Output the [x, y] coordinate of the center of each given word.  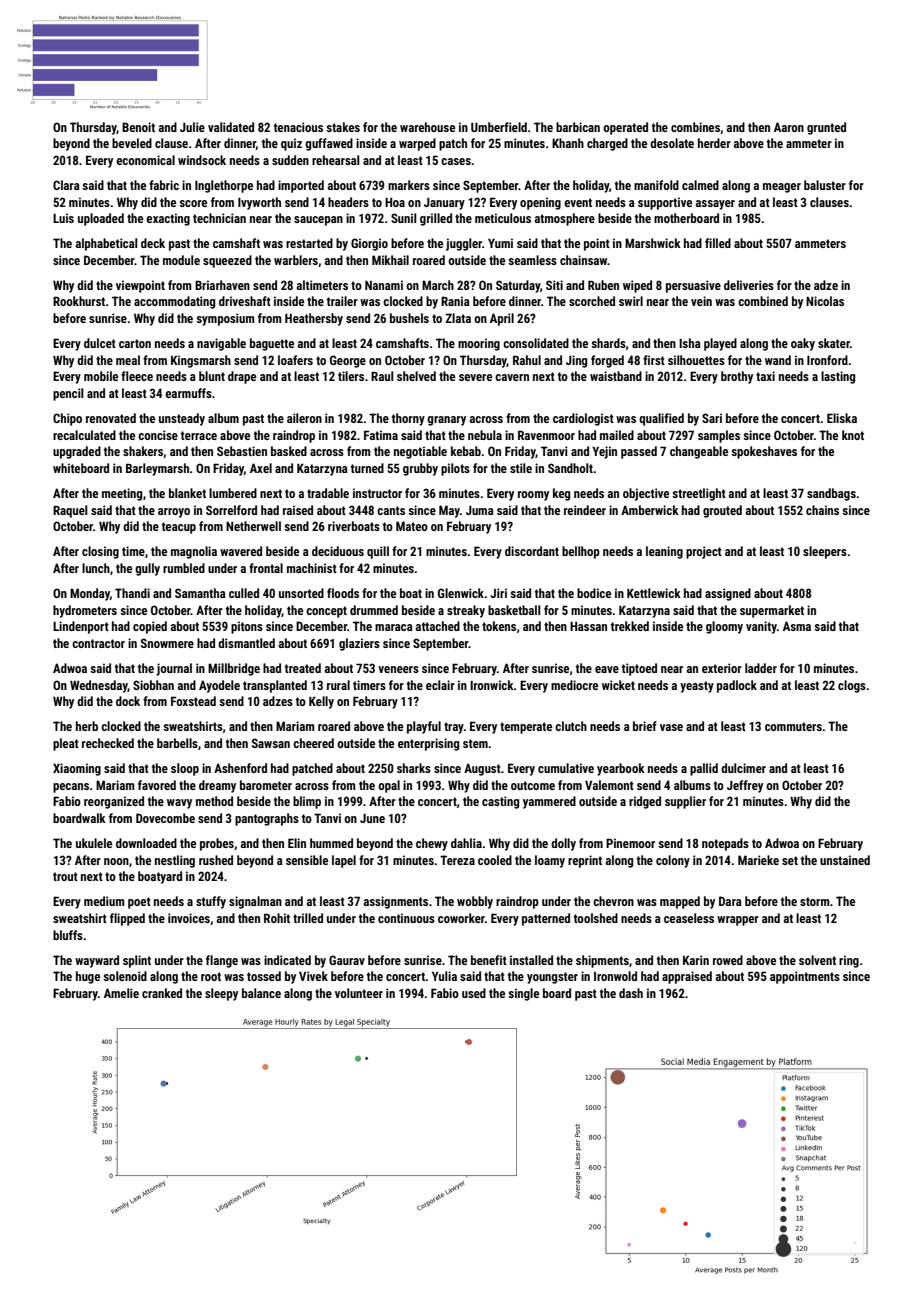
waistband [616, 376]
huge [88, 977]
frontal [266, 568]
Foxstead [193, 701]
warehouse [427, 127]
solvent [817, 960]
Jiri [498, 593]
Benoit [138, 127]
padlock [737, 686]
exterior [722, 668]
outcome [533, 785]
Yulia [444, 976]
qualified [661, 419]
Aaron [789, 127]
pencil [68, 394]
